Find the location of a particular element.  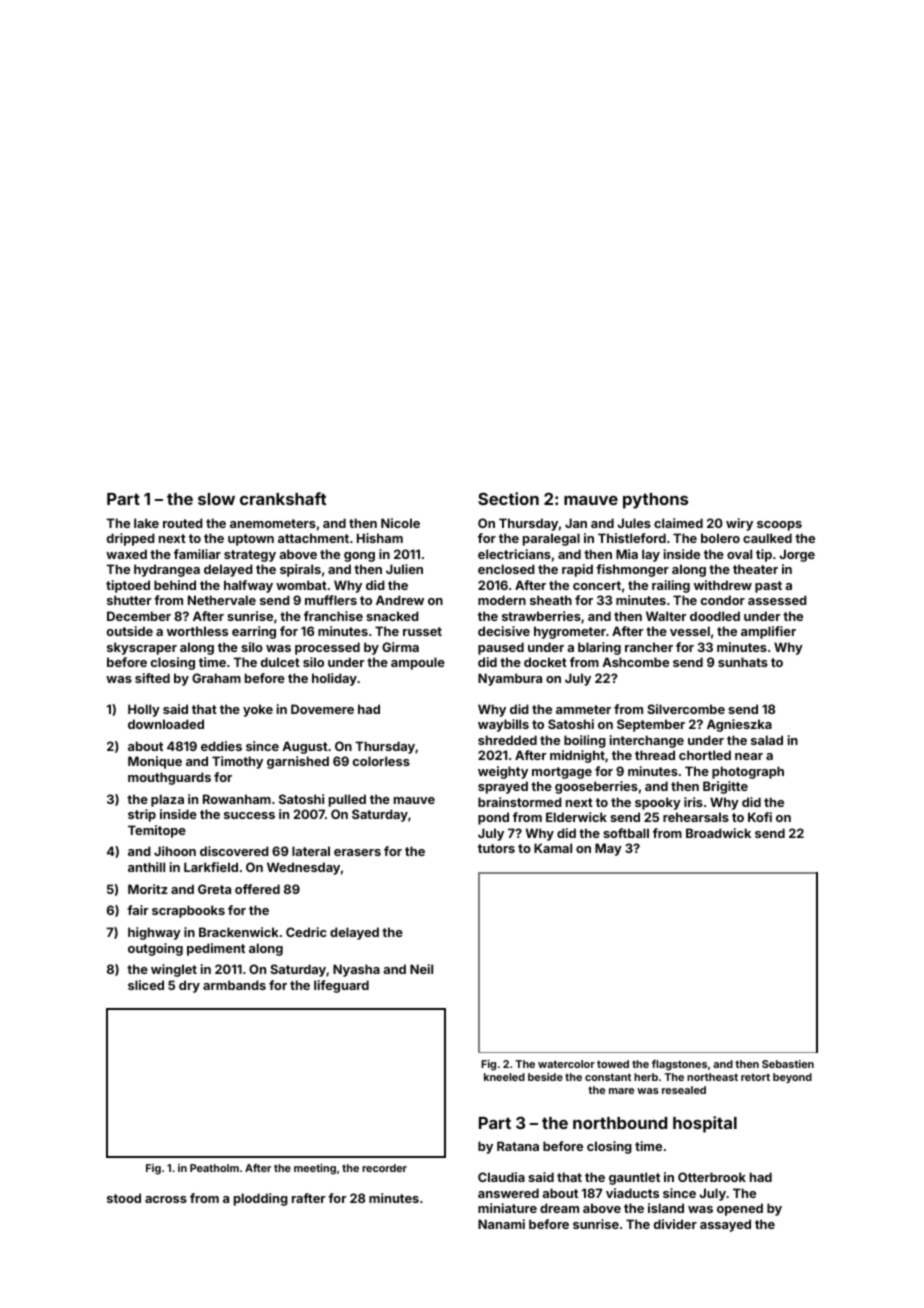

Section is located at coordinates (508, 498).
